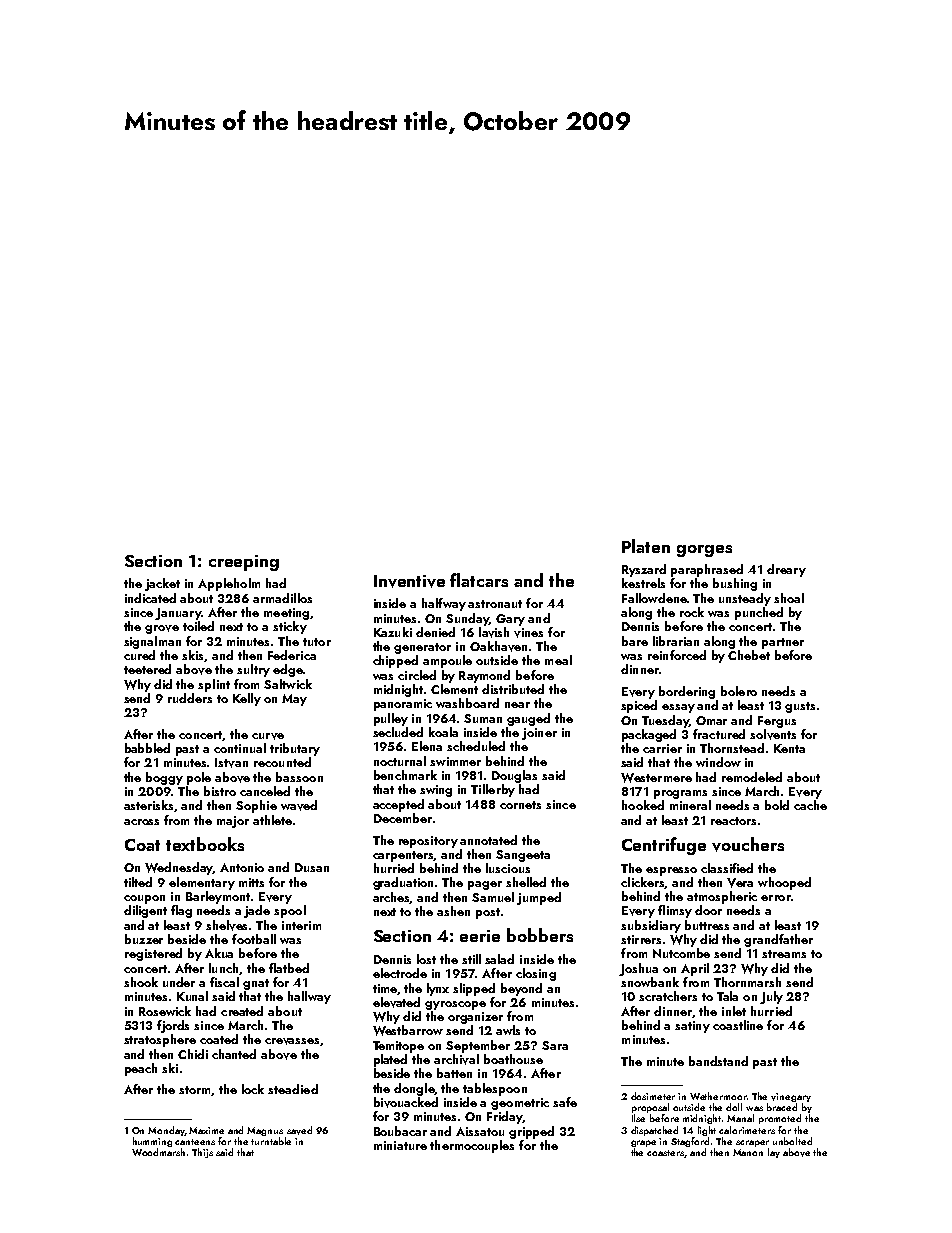 This image has height=1233, width=952. I want to click on reinforced, so click(677, 655).
